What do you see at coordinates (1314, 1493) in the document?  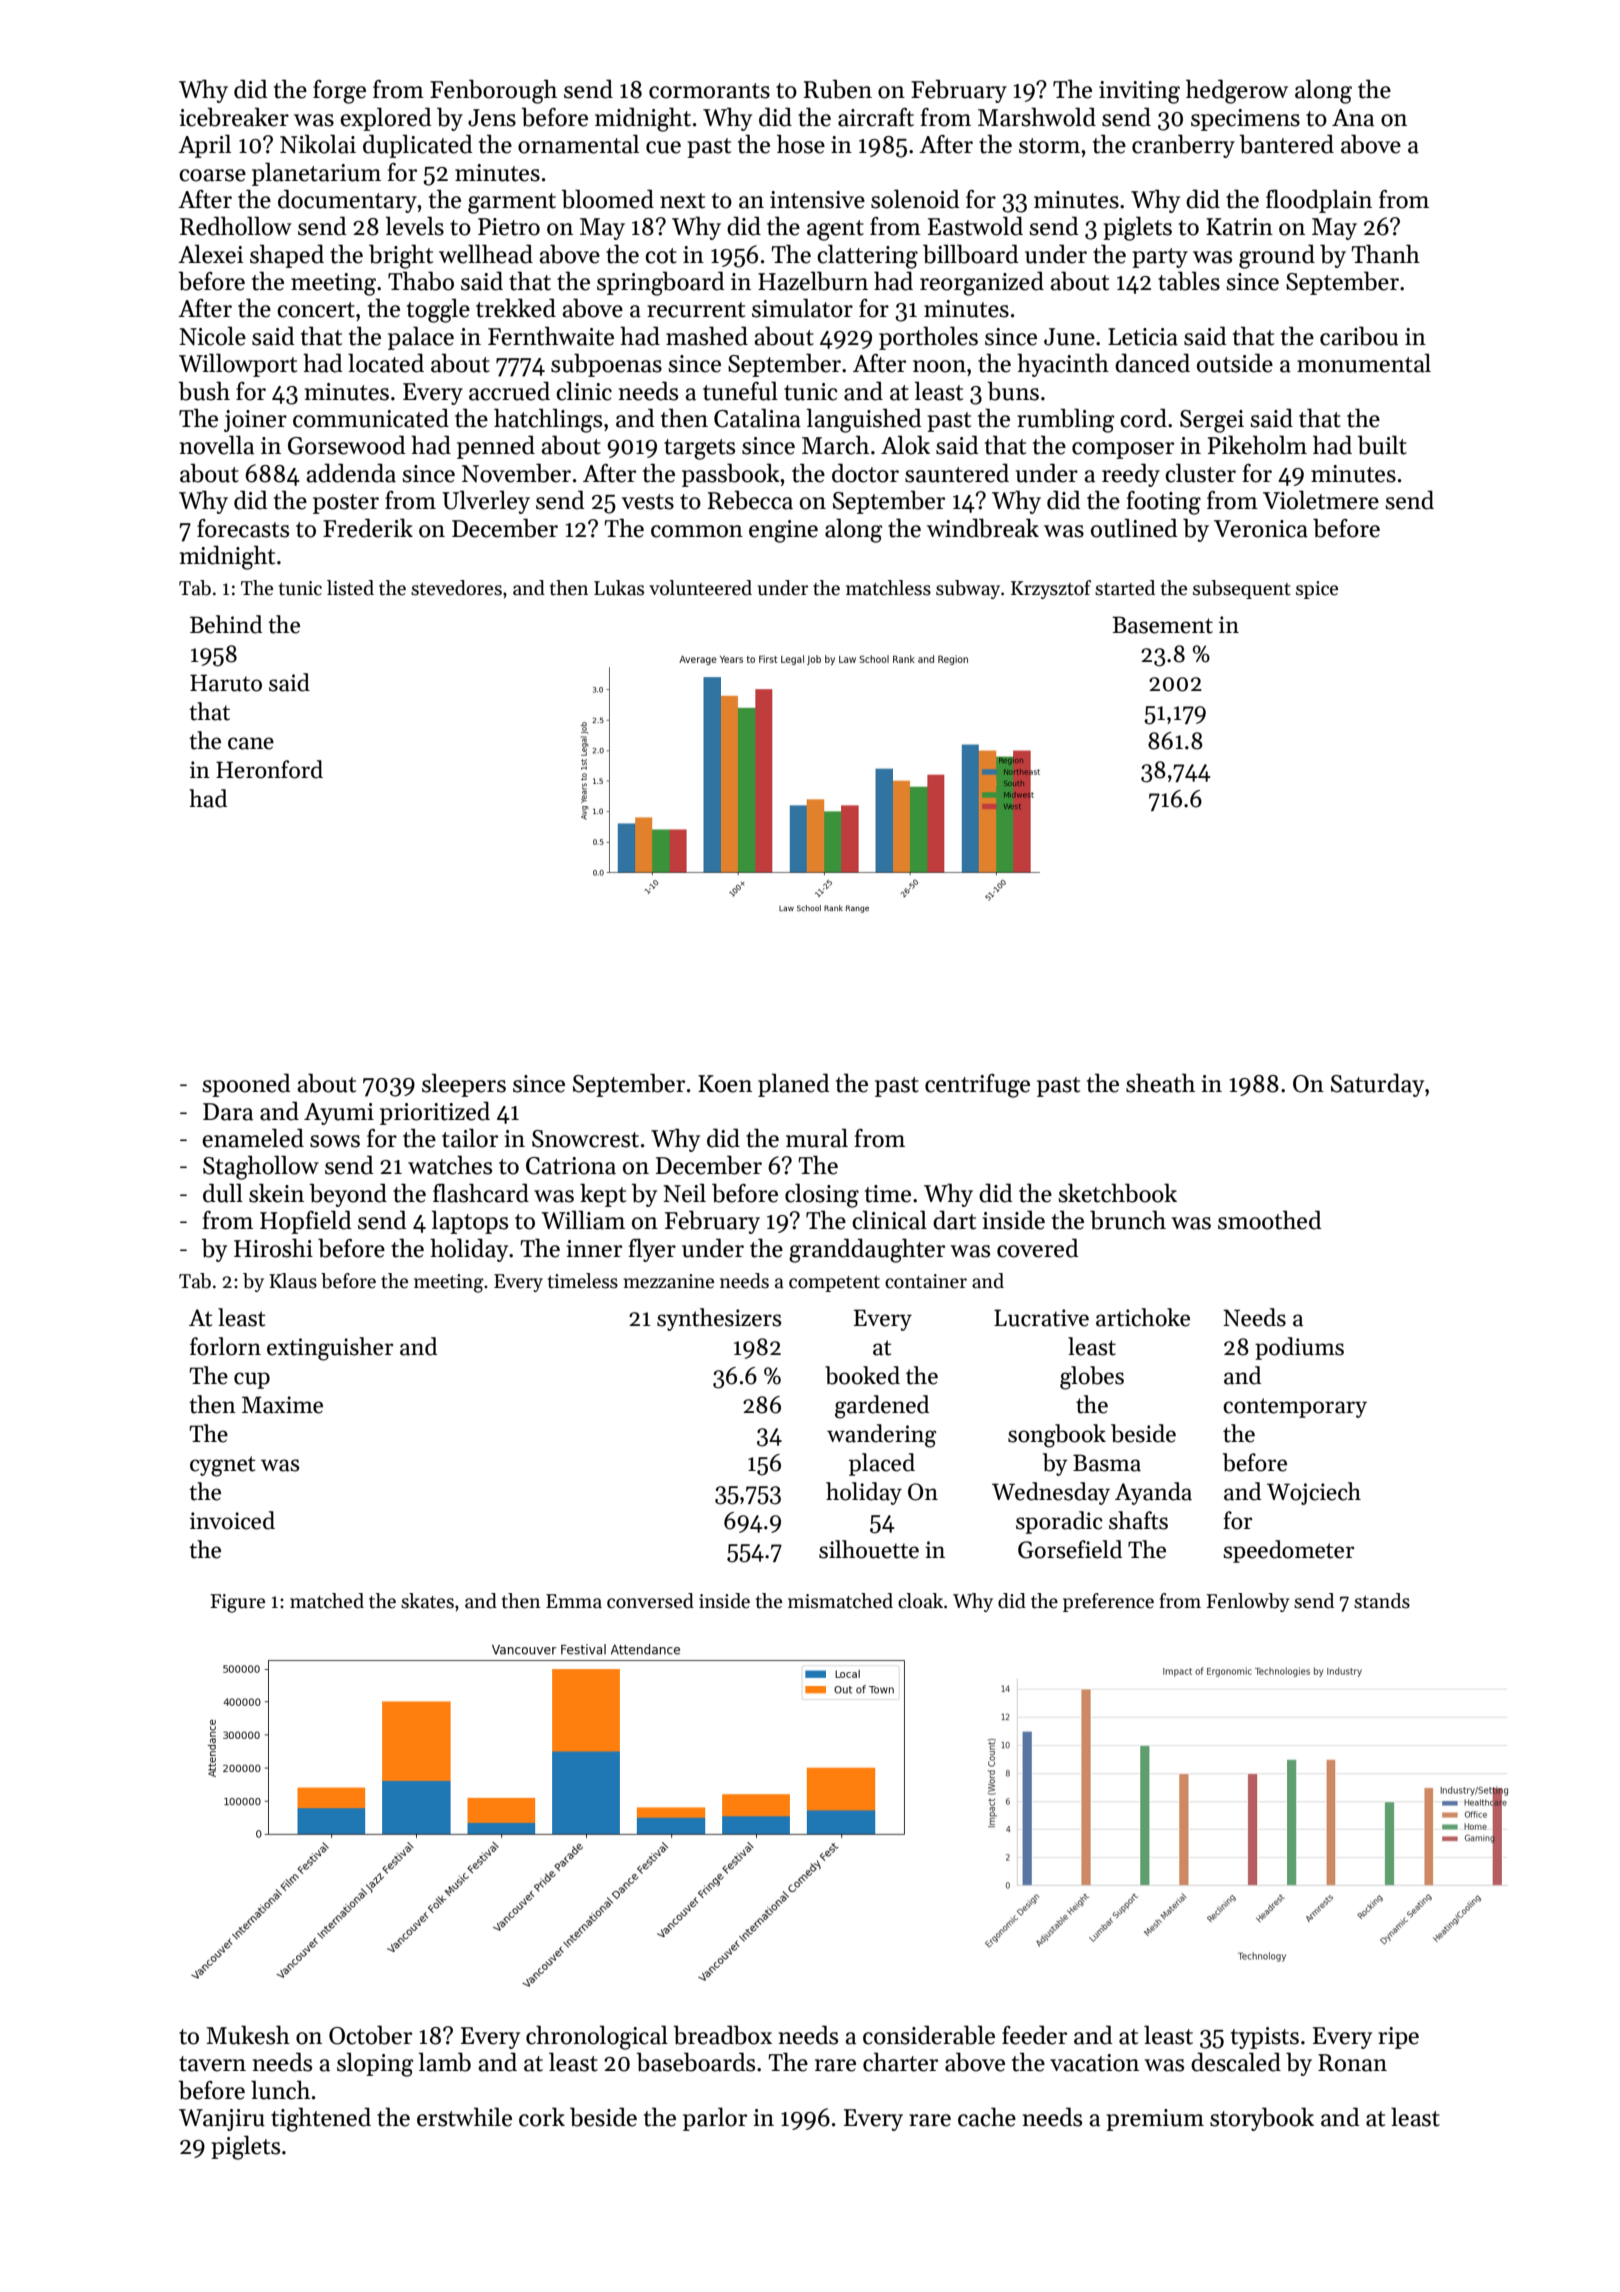 I see `Wojciech` at bounding box center [1314, 1493].
